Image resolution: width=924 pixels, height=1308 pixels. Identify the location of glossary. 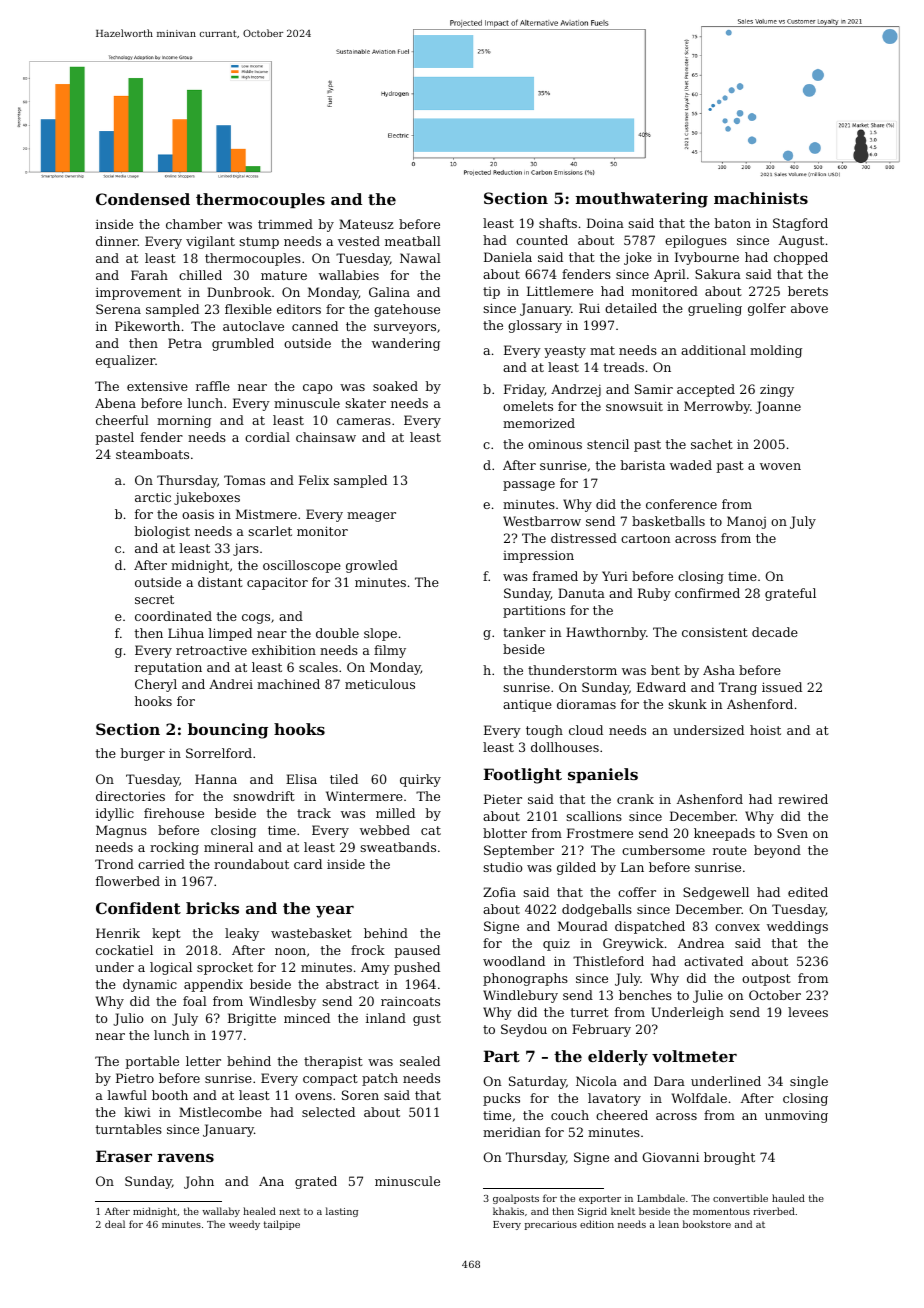
(535, 326).
